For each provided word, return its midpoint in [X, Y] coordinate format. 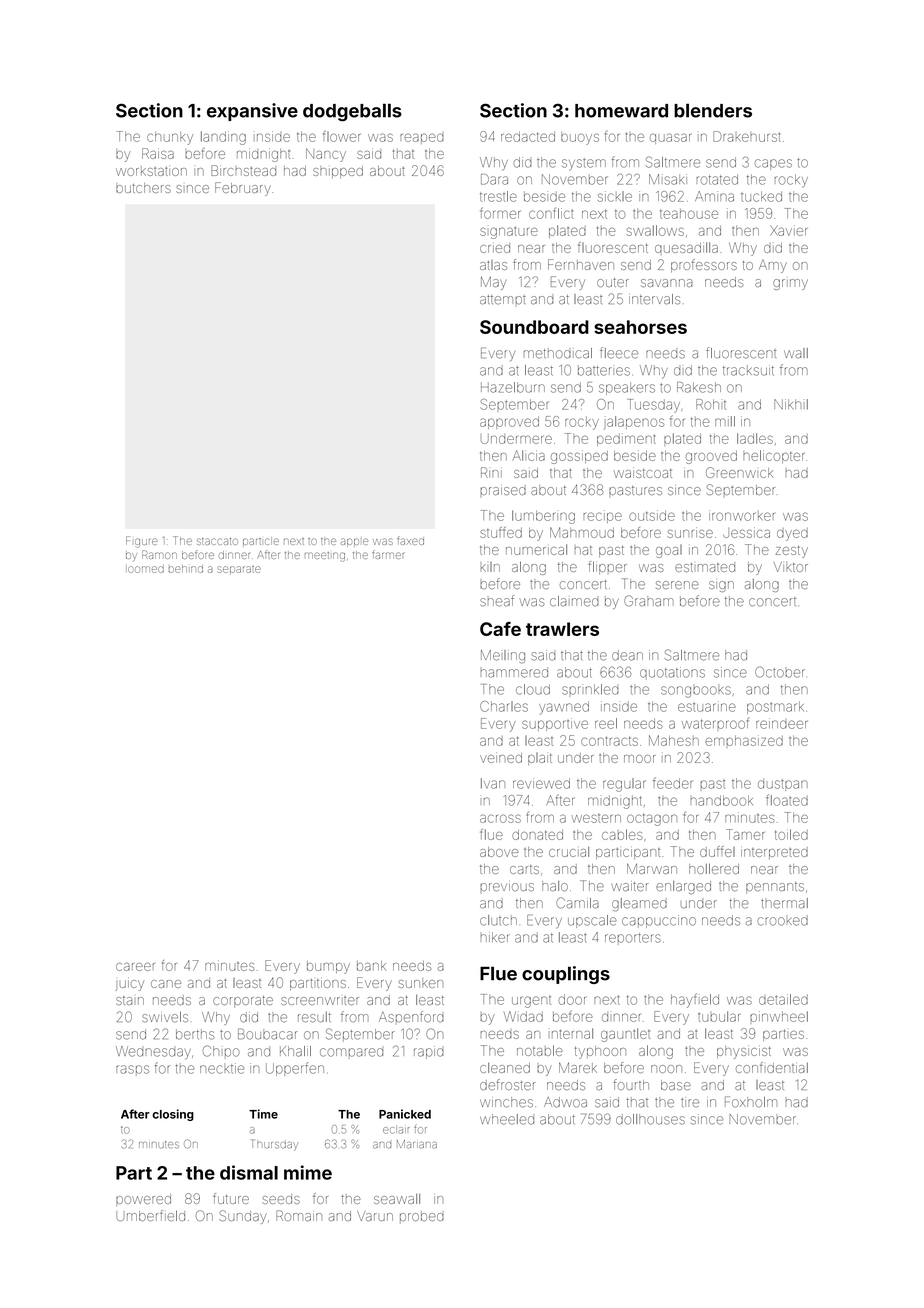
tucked [761, 196]
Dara [494, 179]
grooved [711, 457]
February [243, 189]
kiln [490, 567]
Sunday [242, 1217]
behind [186, 569]
